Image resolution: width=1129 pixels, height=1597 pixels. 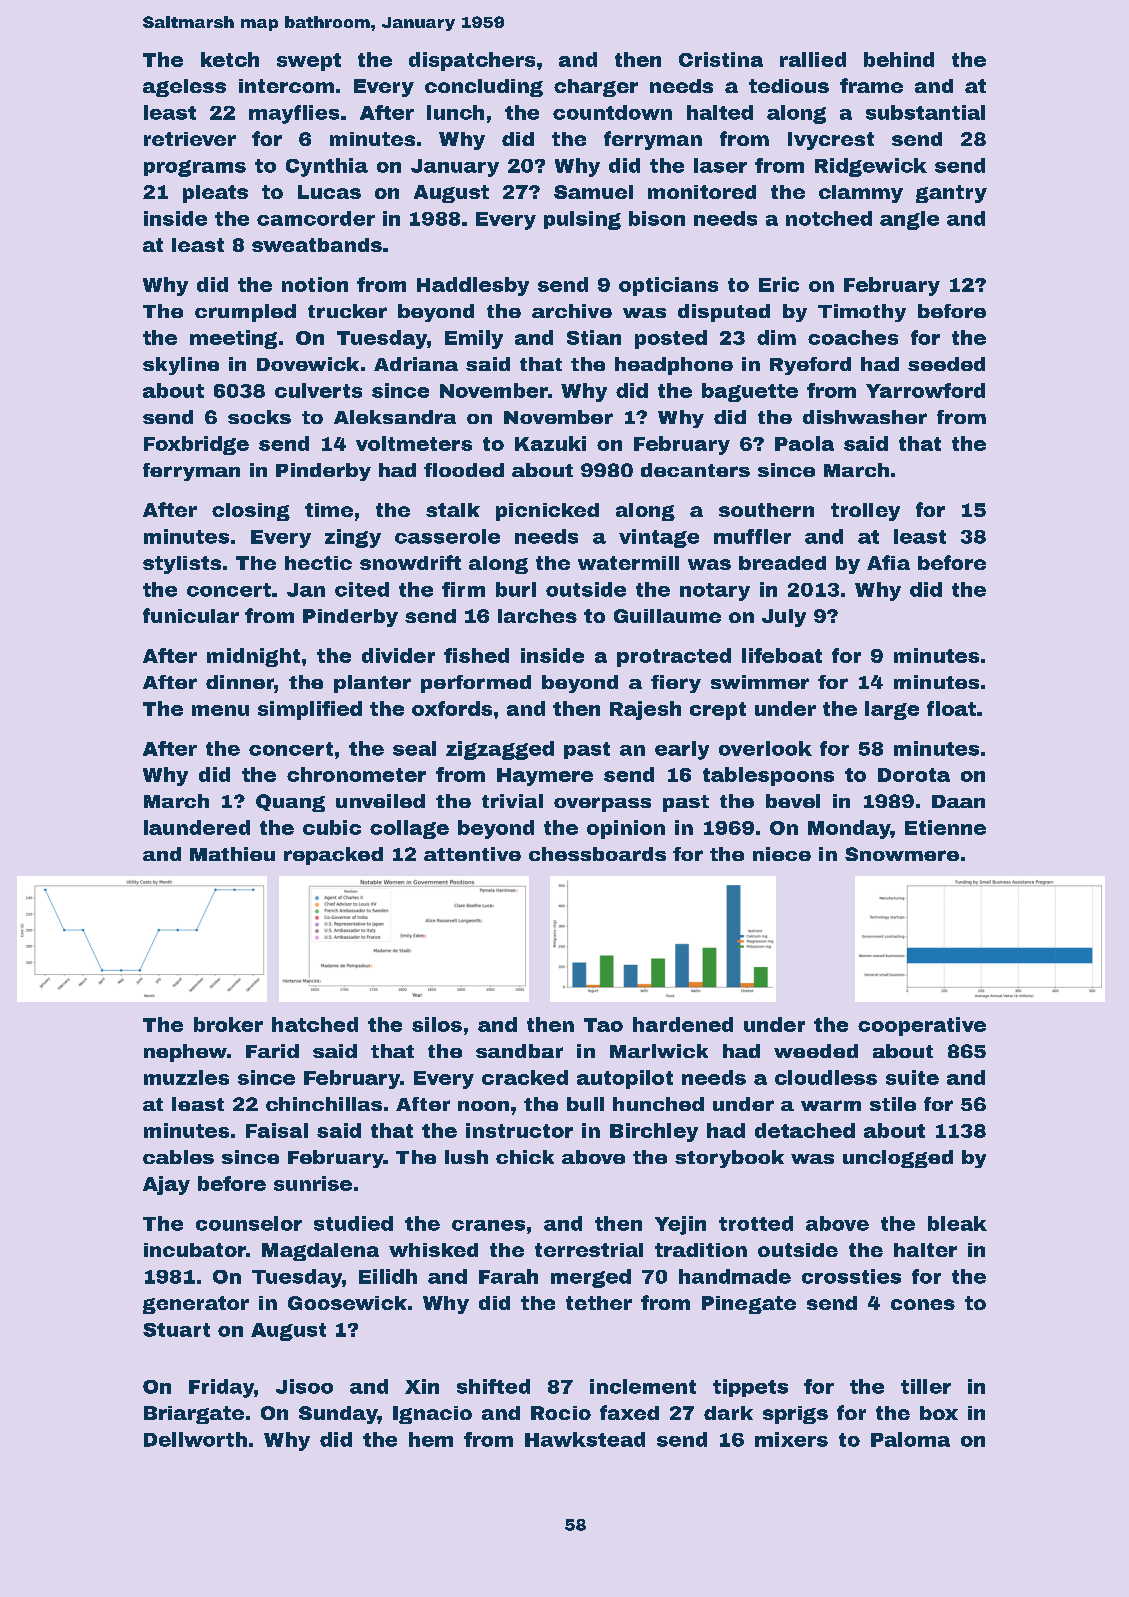 I want to click on behind, so click(x=899, y=59).
